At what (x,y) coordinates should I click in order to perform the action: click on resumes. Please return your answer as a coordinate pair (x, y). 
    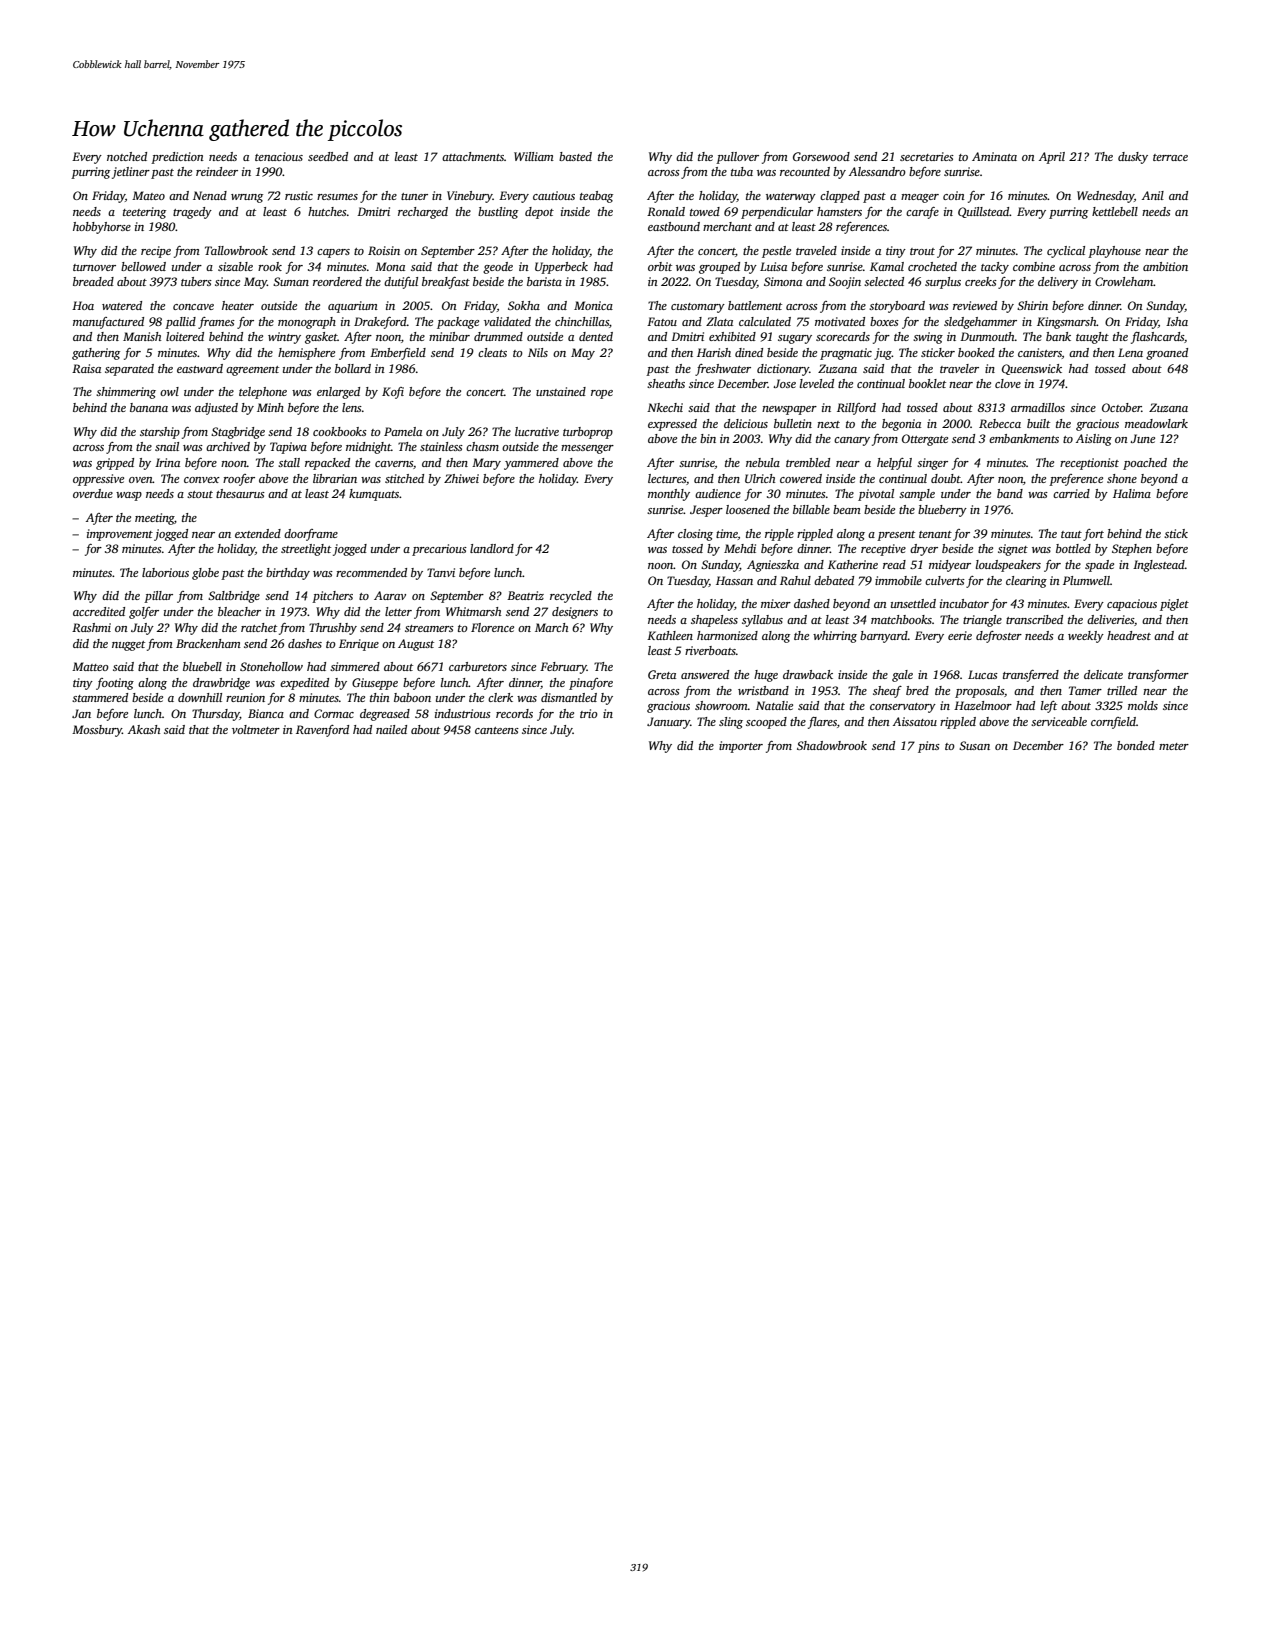
    Looking at the image, I should click on (337, 197).
